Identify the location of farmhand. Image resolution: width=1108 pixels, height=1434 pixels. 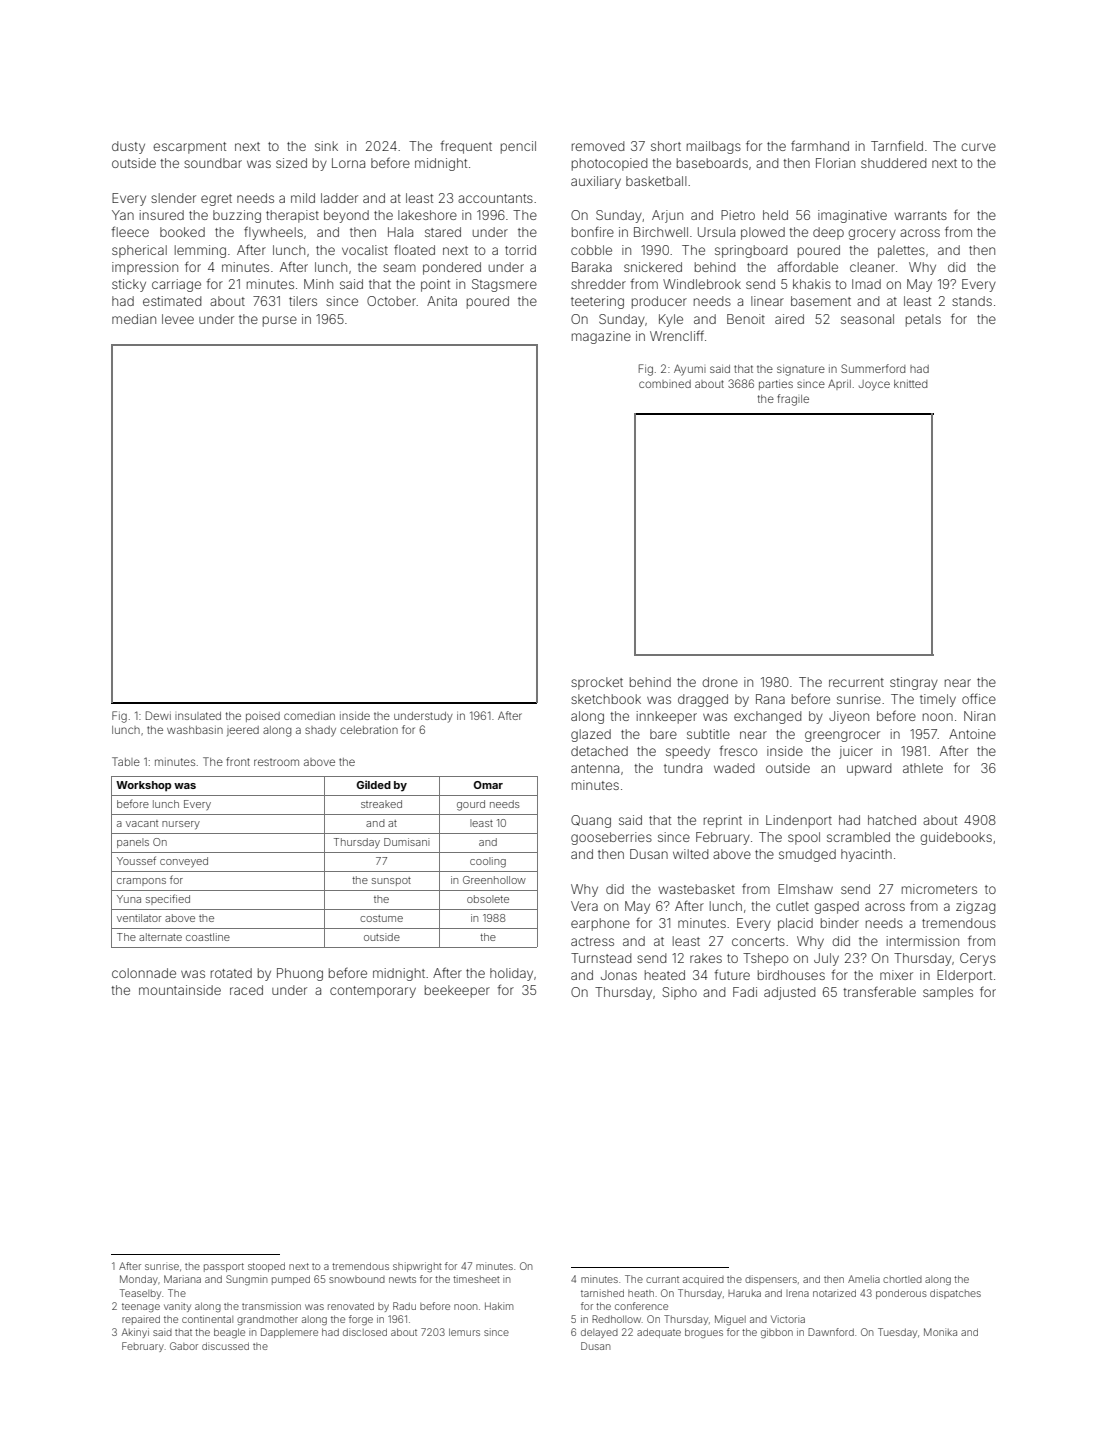
(820, 145).
